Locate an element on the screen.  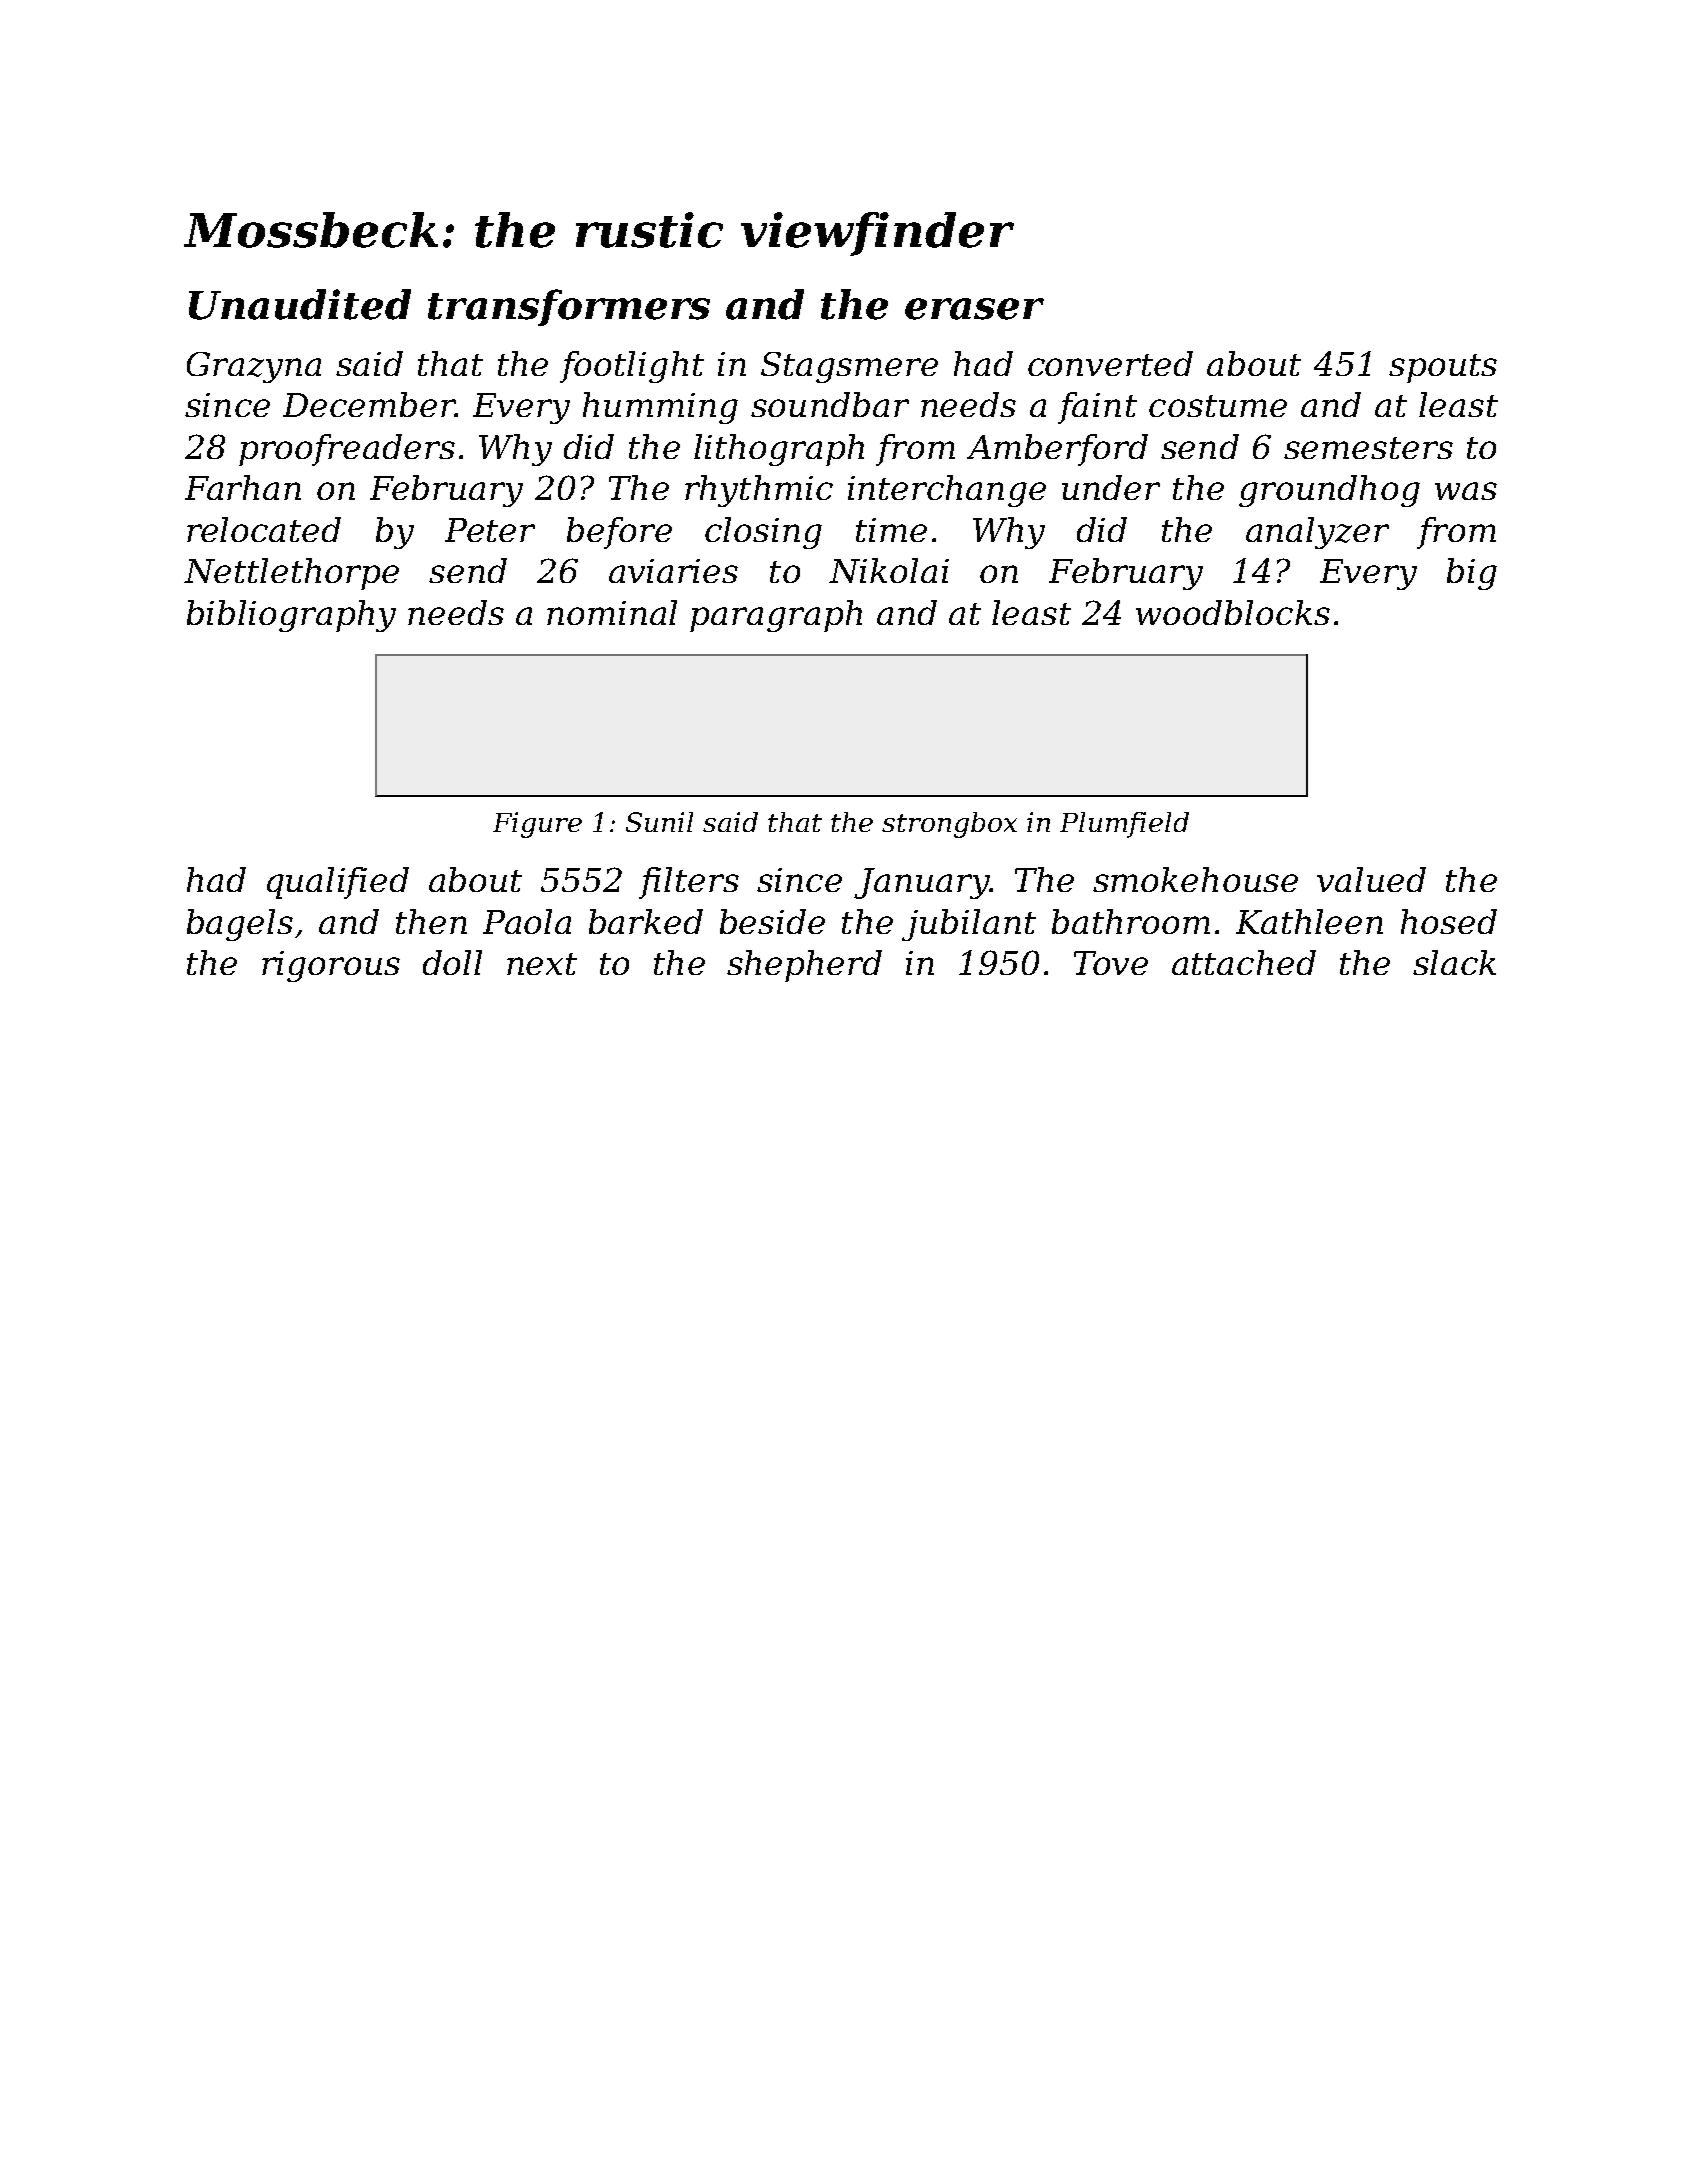
Peter is located at coordinates (490, 530).
